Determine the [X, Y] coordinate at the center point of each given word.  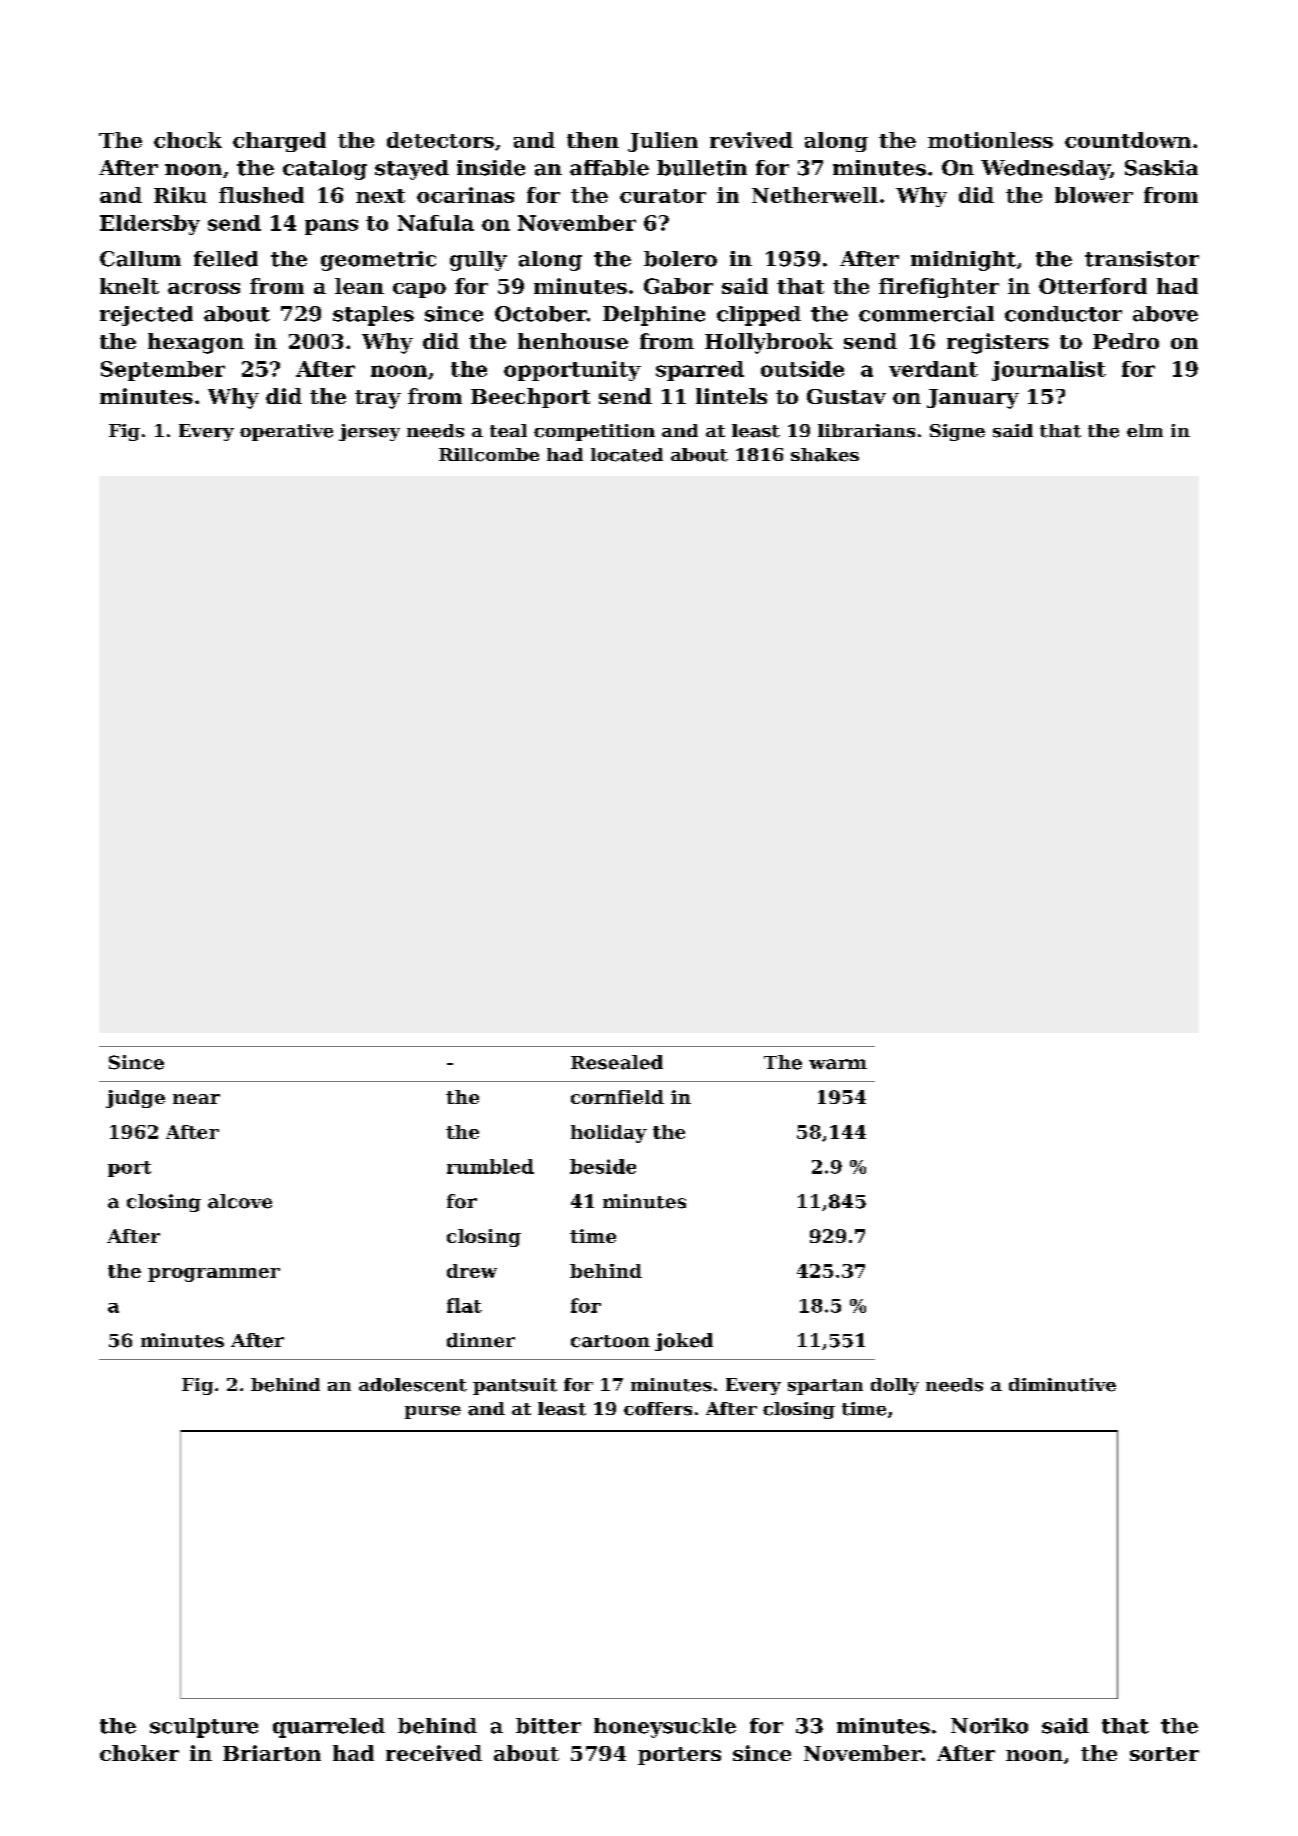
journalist [1049, 371]
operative [286, 432]
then [593, 140]
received [434, 1753]
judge [135, 1099]
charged [279, 142]
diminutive [1062, 1385]
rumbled [490, 1166]
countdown [1128, 140]
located [627, 455]
